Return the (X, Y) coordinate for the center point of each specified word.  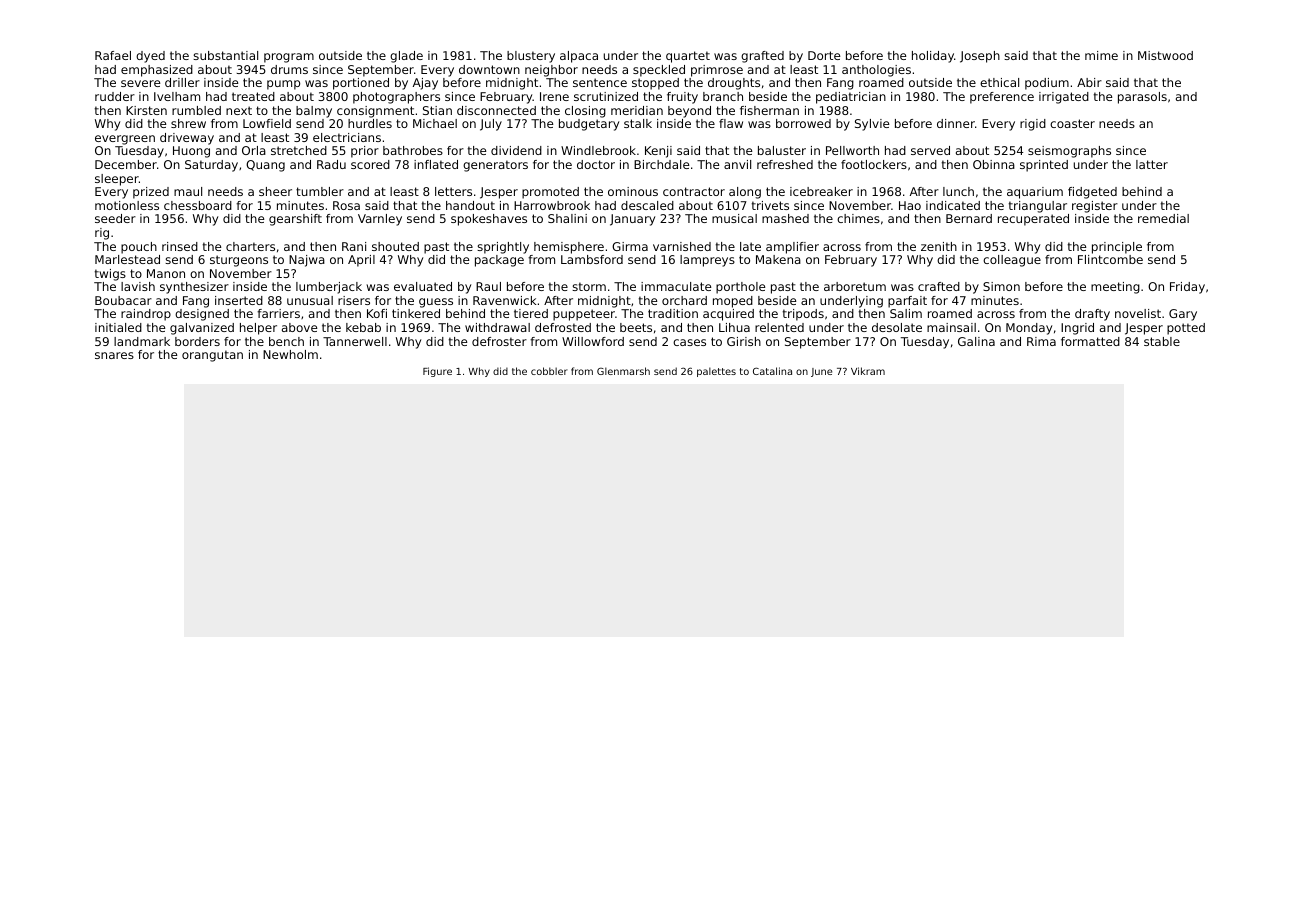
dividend (516, 150)
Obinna (994, 164)
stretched (299, 150)
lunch (958, 191)
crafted (939, 286)
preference (1002, 98)
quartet (688, 57)
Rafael (113, 55)
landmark (142, 341)
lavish (138, 286)
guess (436, 303)
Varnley (380, 220)
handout (470, 205)
